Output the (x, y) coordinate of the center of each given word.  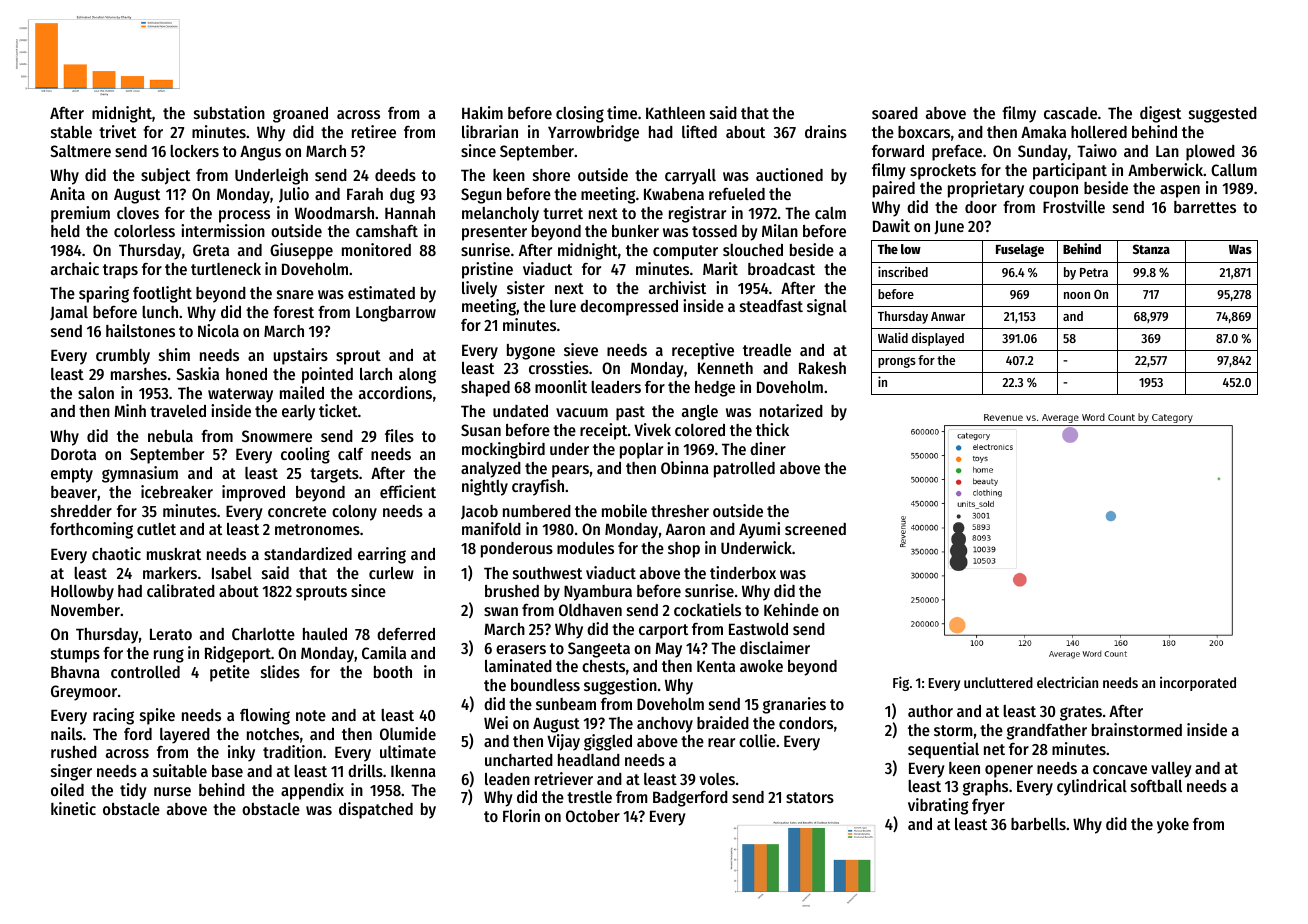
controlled (145, 672)
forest (293, 312)
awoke (761, 666)
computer (685, 252)
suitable (180, 770)
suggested (1223, 115)
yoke (1173, 826)
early (298, 413)
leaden (507, 779)
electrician (1067, 682)
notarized (791, 410)
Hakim (482, 112)
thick (772, 429)
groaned (300, 115)
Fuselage (1020, 250)
